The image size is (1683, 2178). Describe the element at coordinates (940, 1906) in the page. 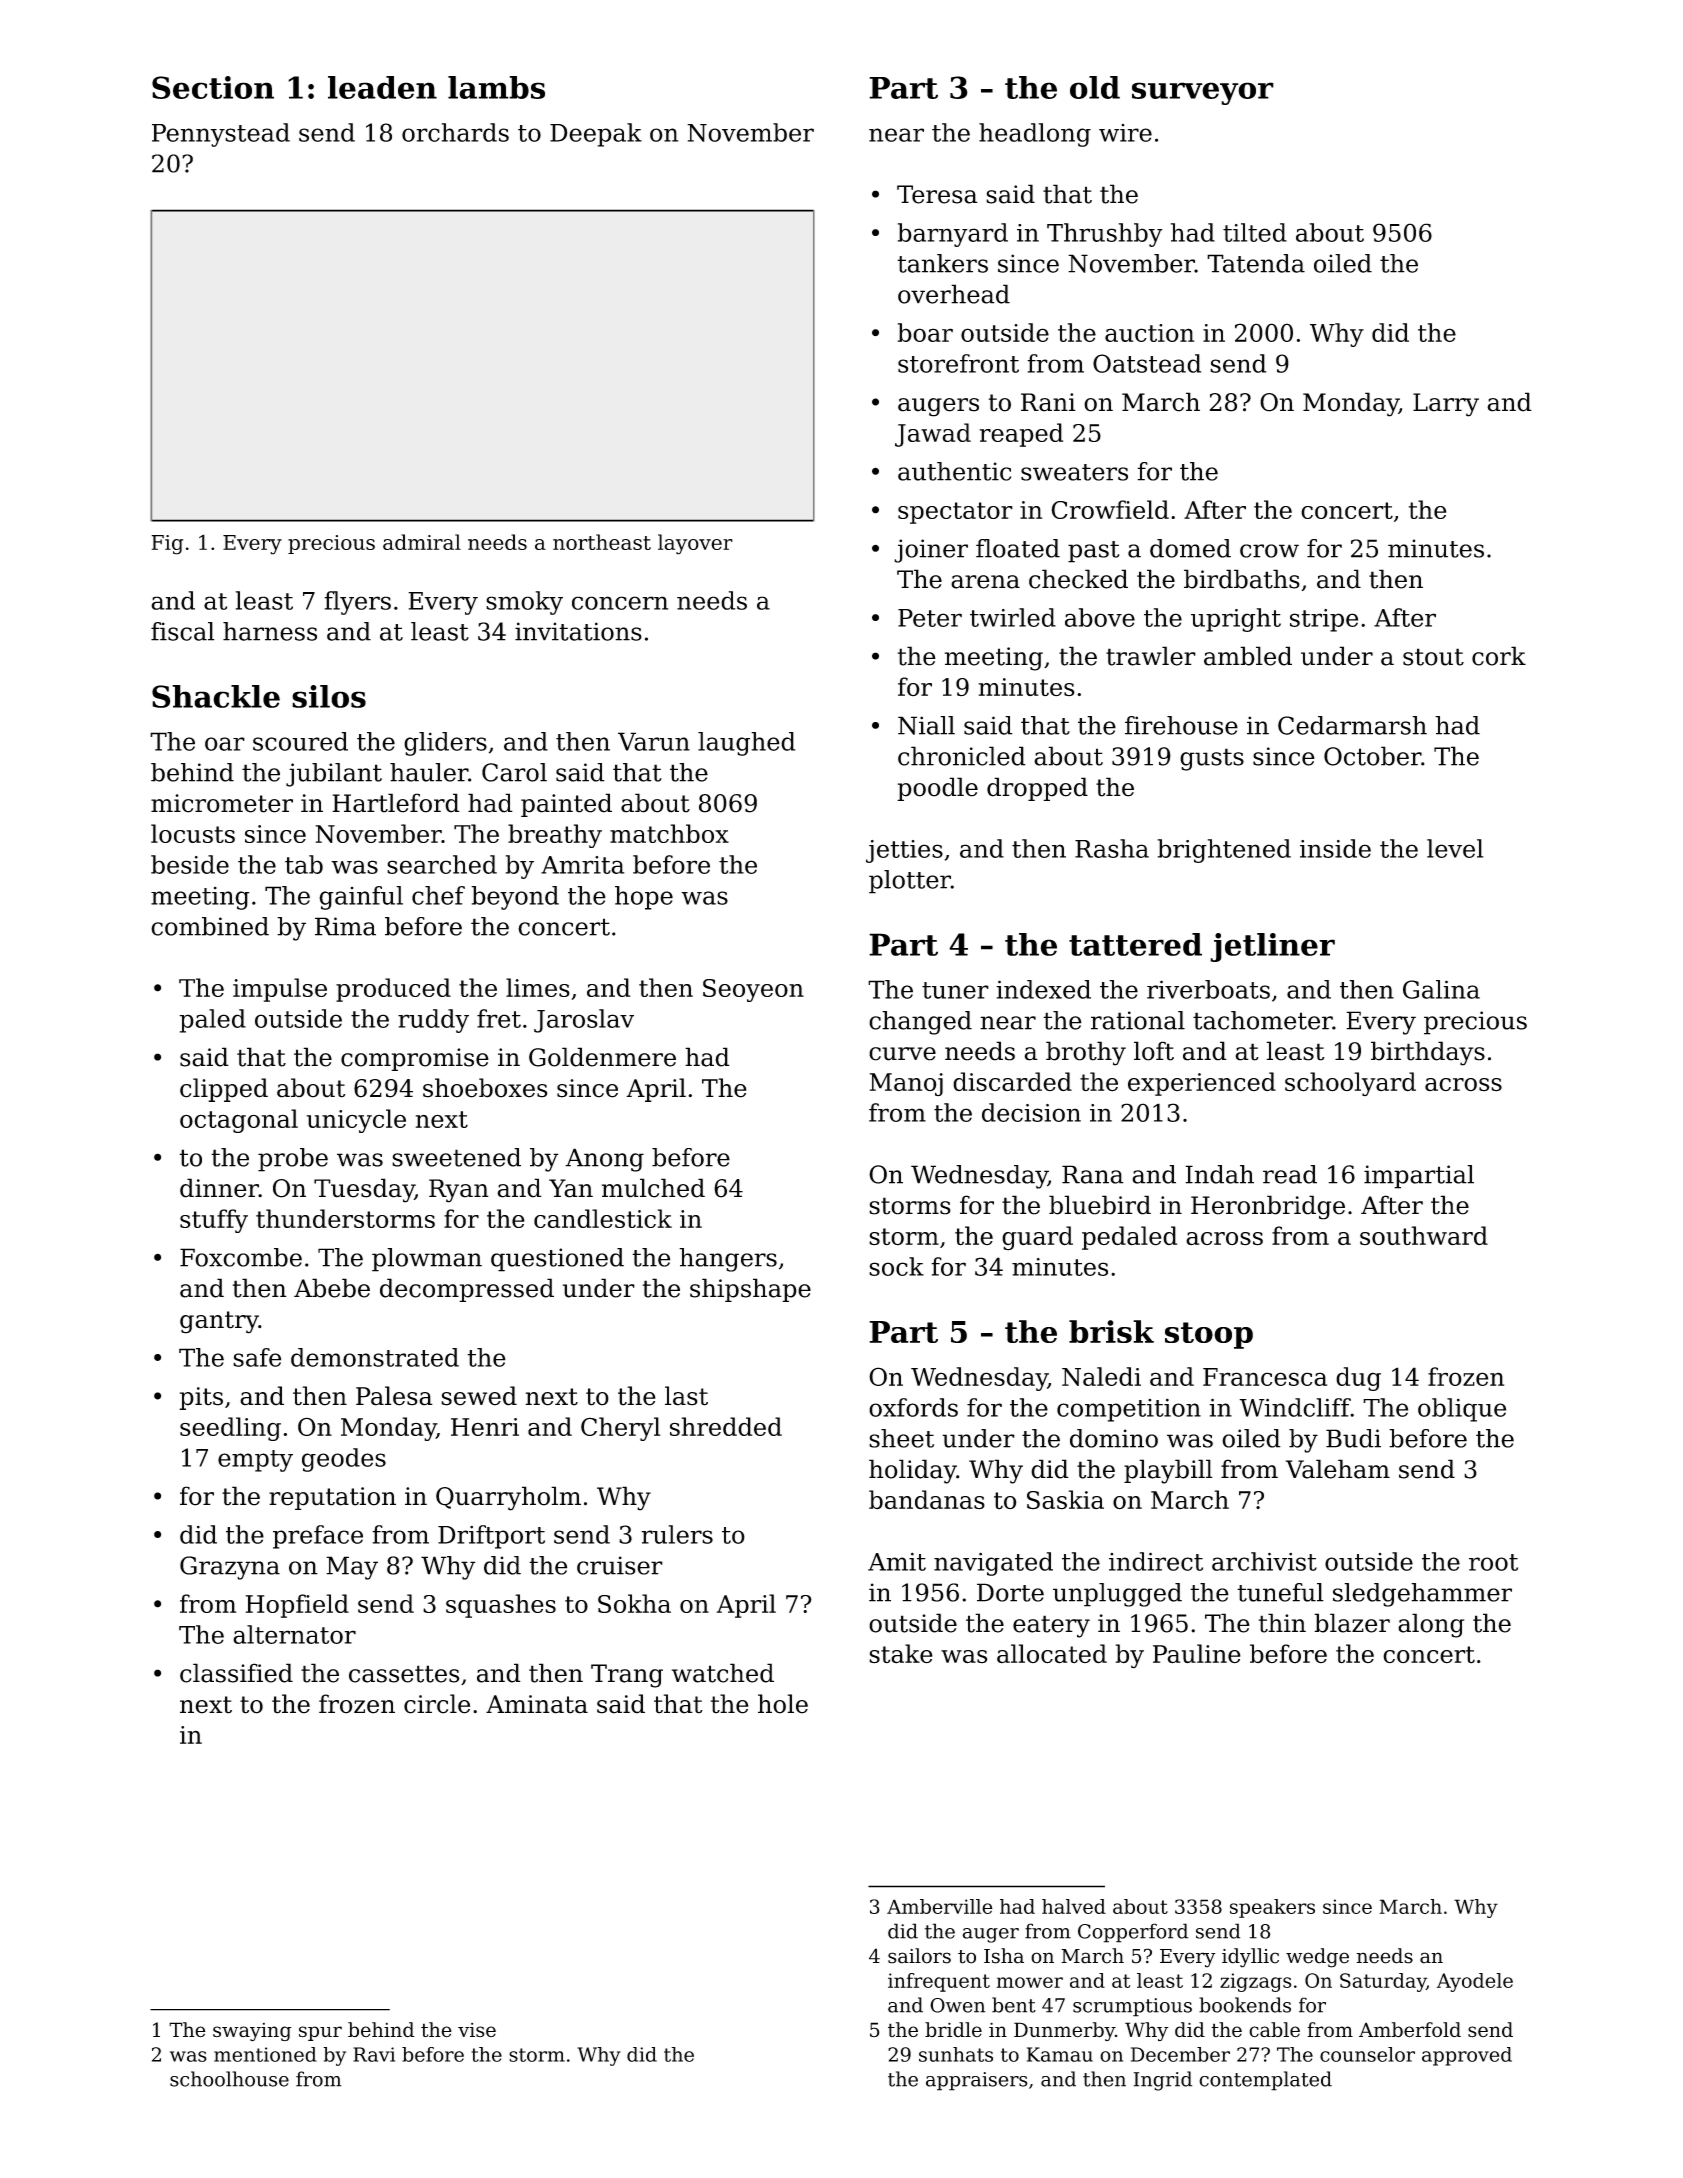

I see `Amberville` at that location.
